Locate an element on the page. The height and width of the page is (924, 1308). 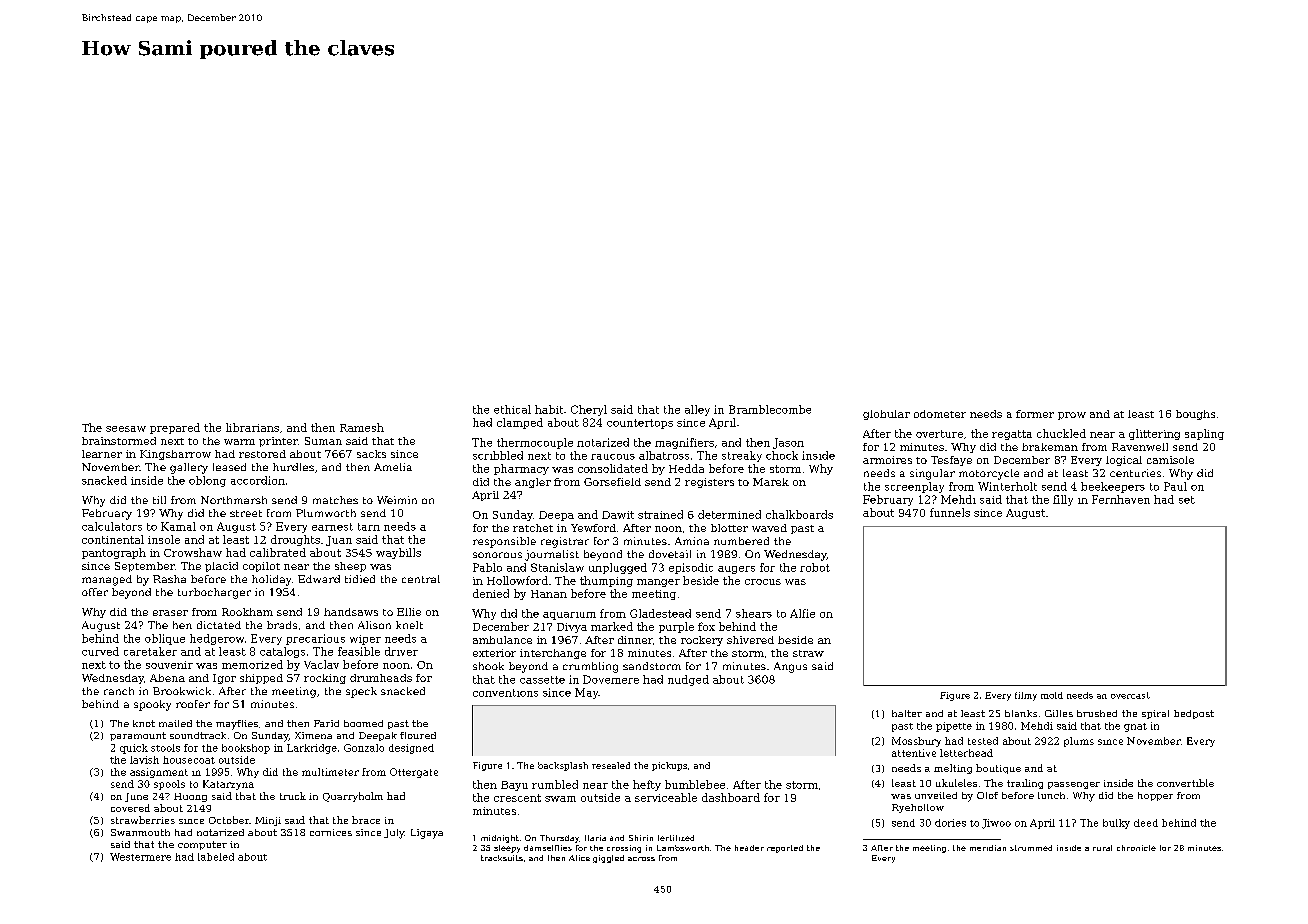
alley is located at coordinates (697, 410).
